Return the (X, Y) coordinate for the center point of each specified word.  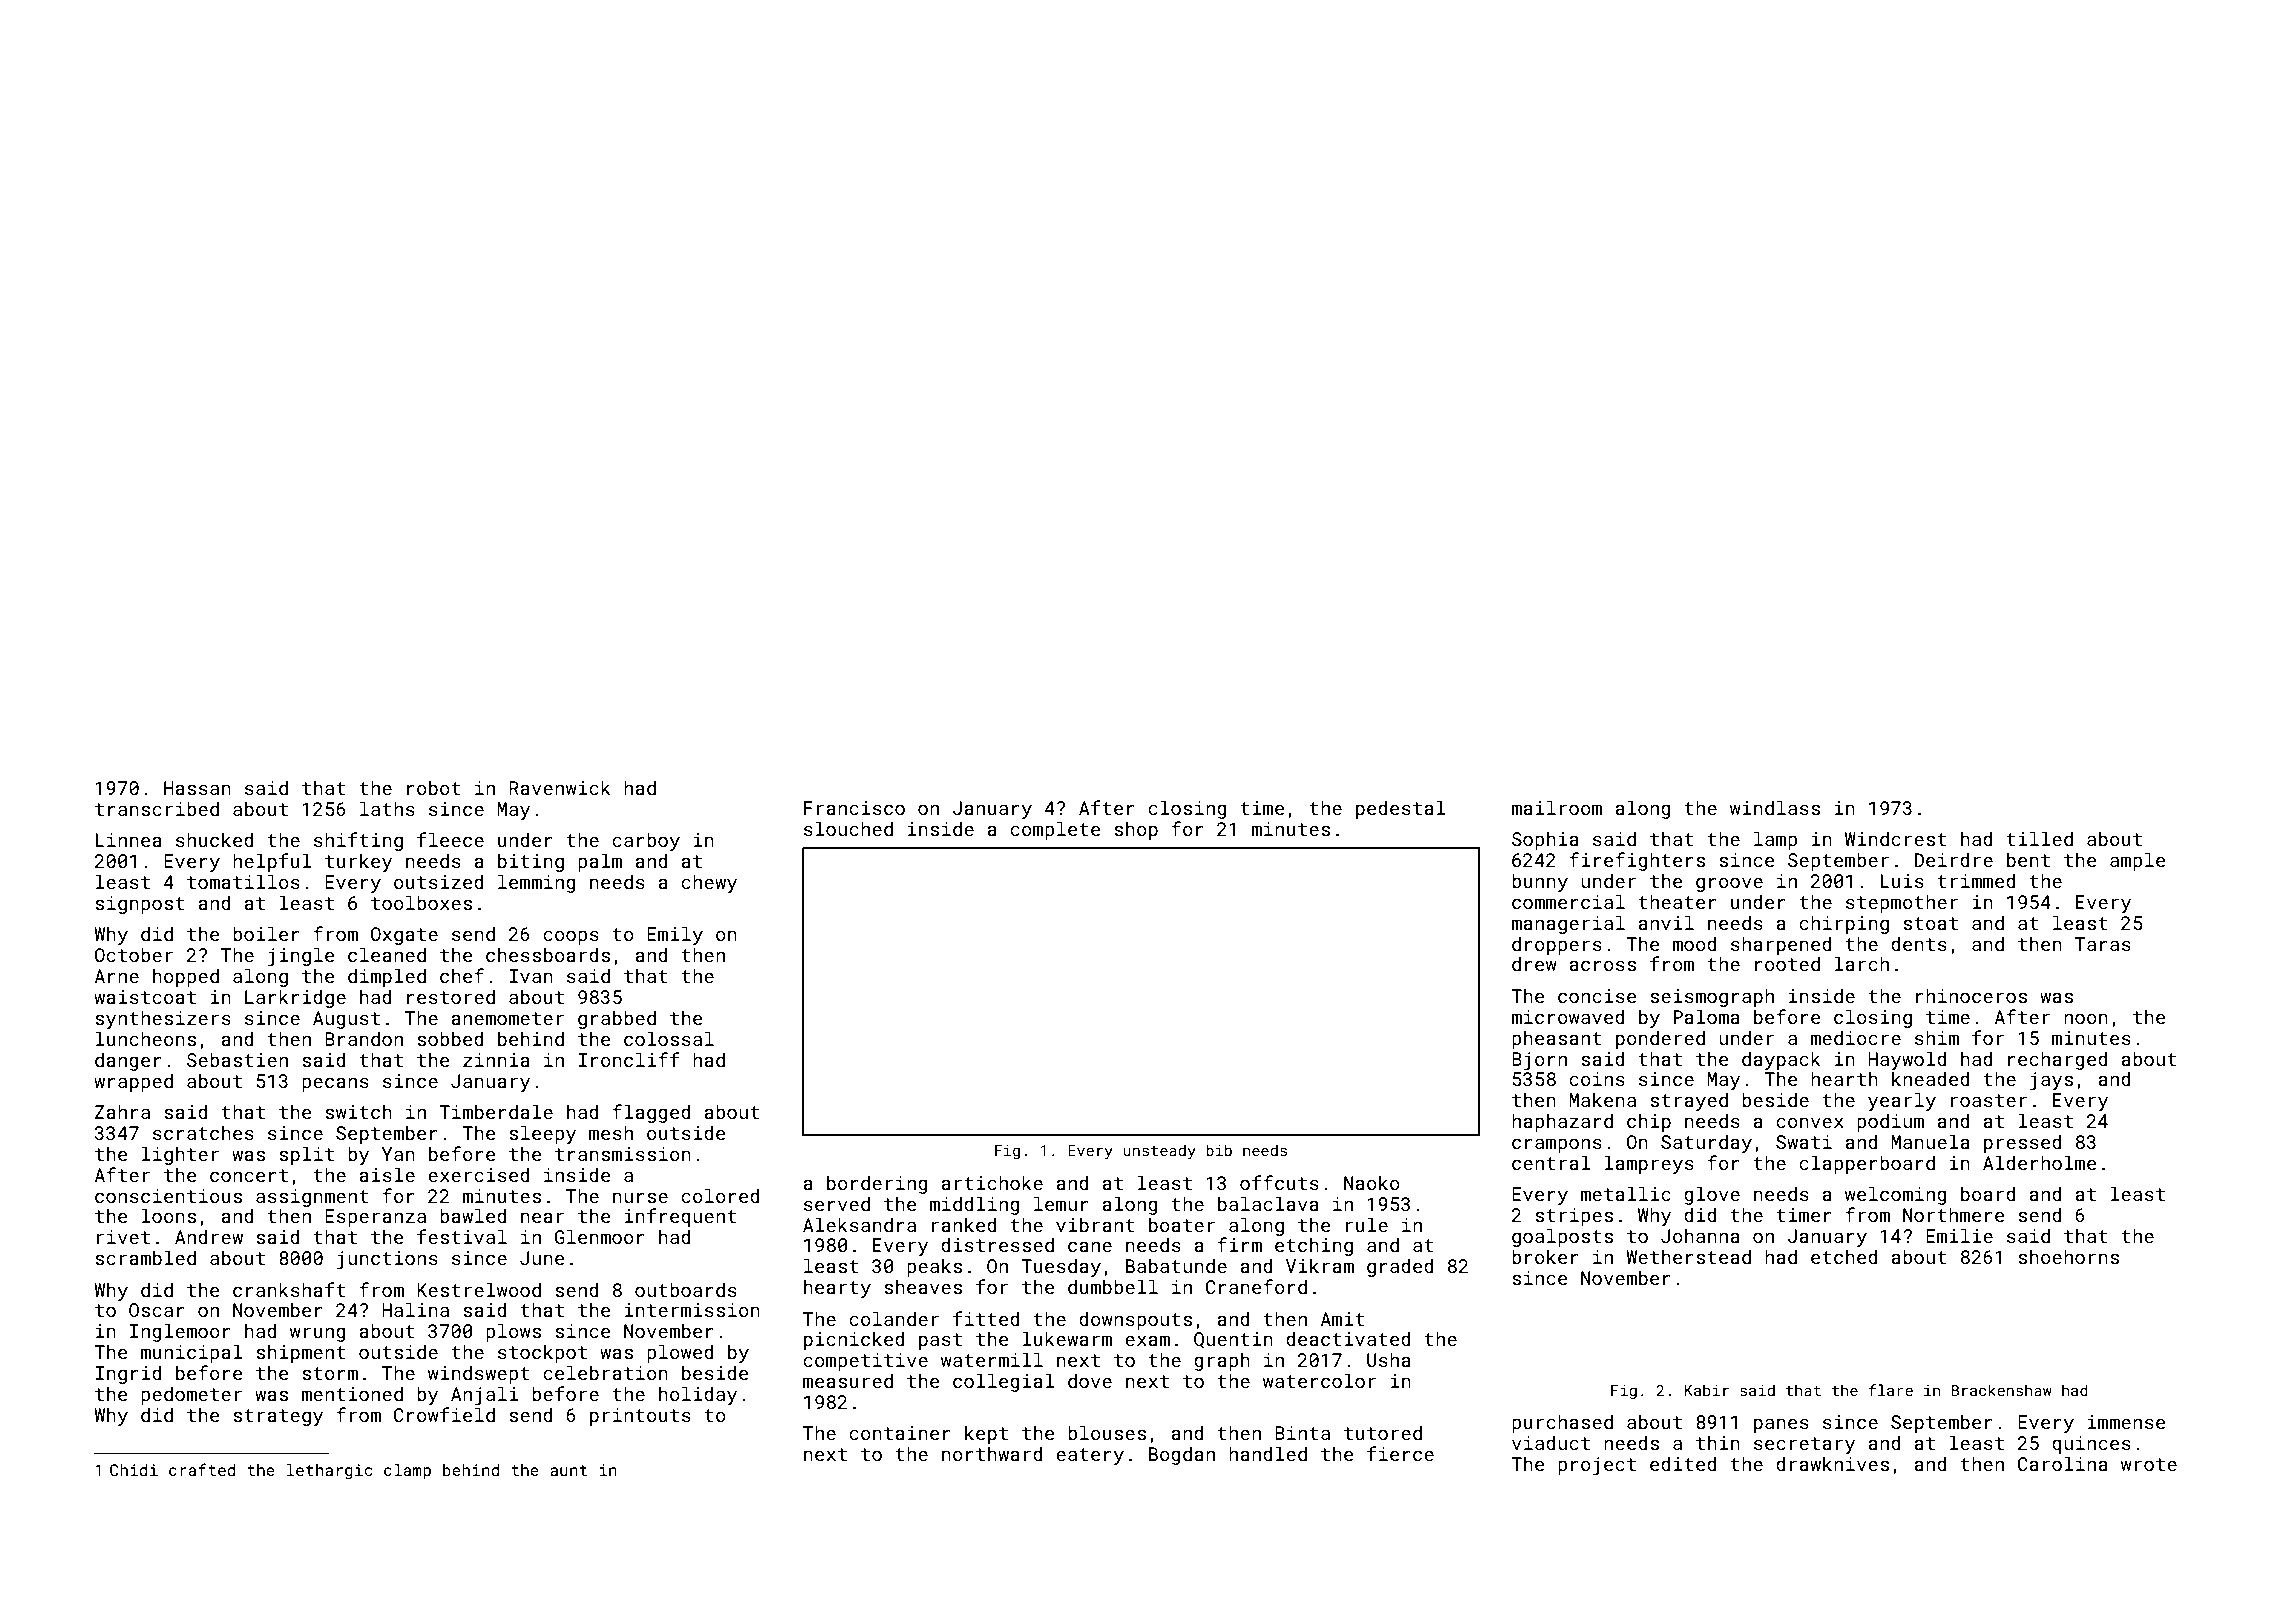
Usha (1389, 1359)
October (134, 954)
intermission (692, 1310)
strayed (1689, 1101)
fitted (986, 1318)
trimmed (1976, 880)
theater (1677, 901)
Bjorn (1539, 1061)
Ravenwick (560, 787)
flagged (651, 1113)
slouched (848, 828)
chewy (709, 883)
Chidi (134, 1470)
